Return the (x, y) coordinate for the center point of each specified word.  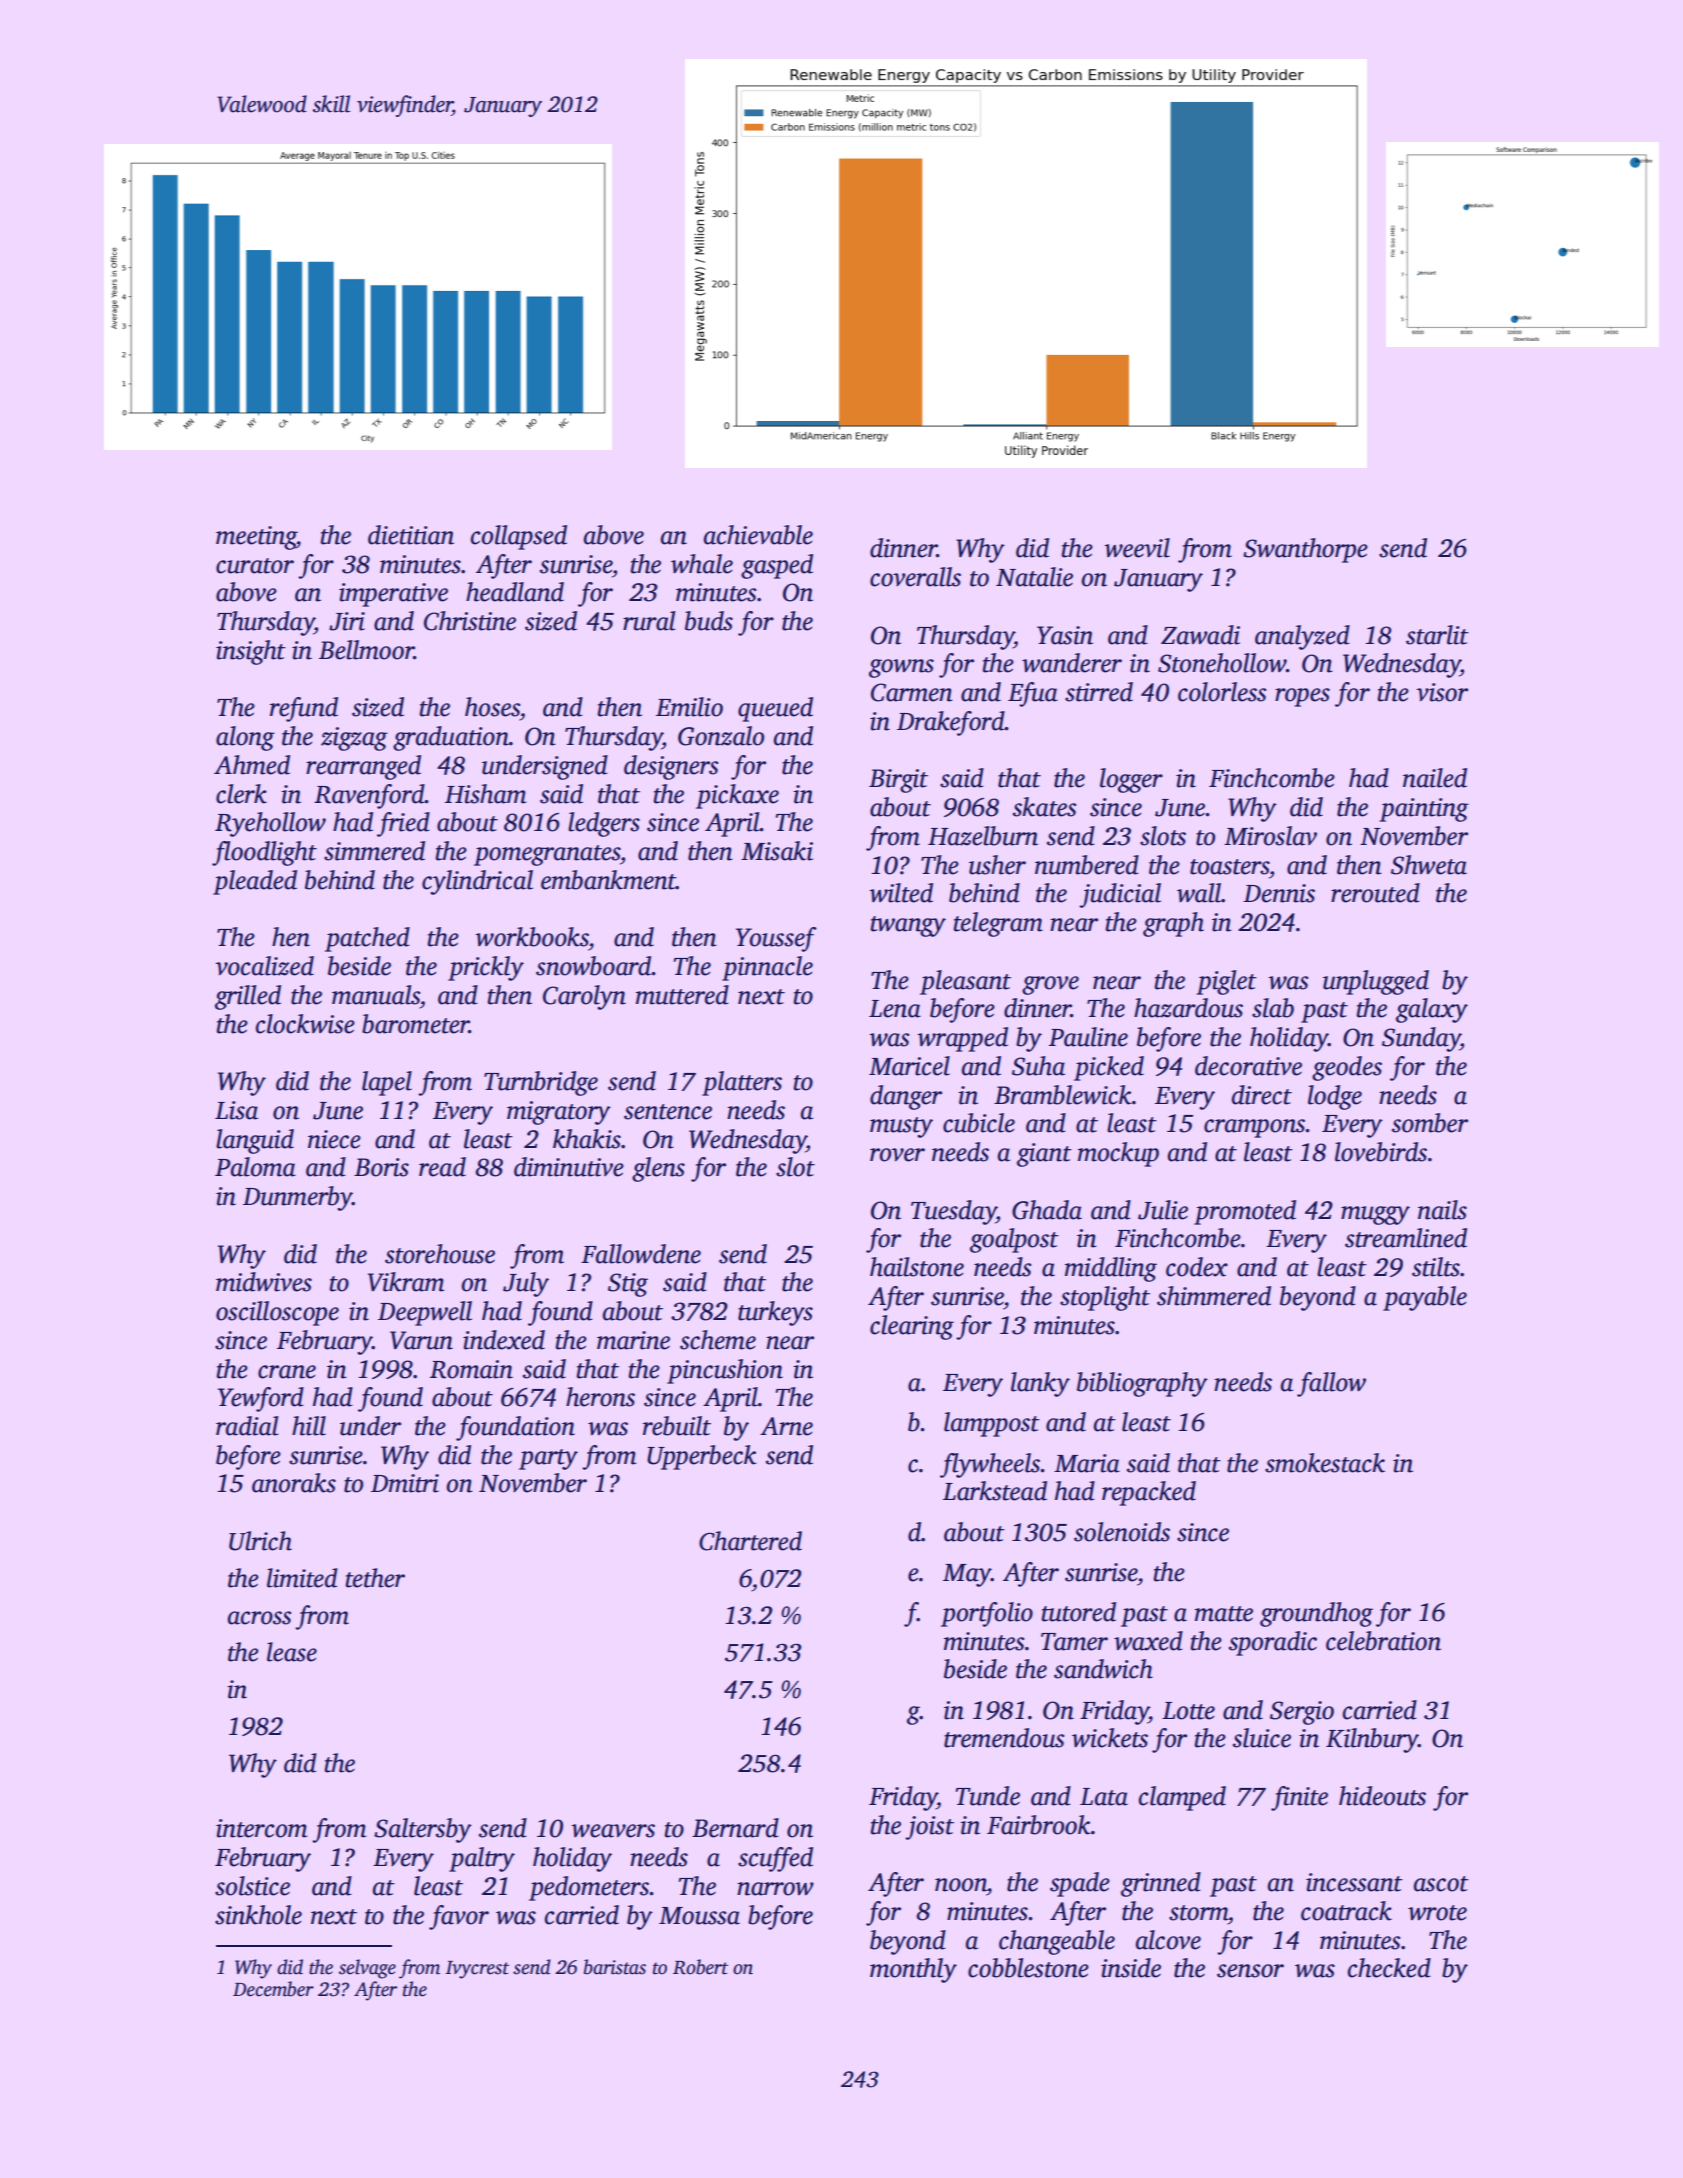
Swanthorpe (1305, 550)
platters (742, 1083)
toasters (1229, 867)
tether (375, 1578)
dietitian (411, 535)
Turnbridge (541, 1083)
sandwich (1103, 1669)
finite (1299, 1798)
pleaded (255, 882)
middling (1111, 1269)
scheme (718, 1340)
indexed (504, 1340)
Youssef (776, 939)
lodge (1335, 1097)
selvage (367, 1969)
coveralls (915, 577)
